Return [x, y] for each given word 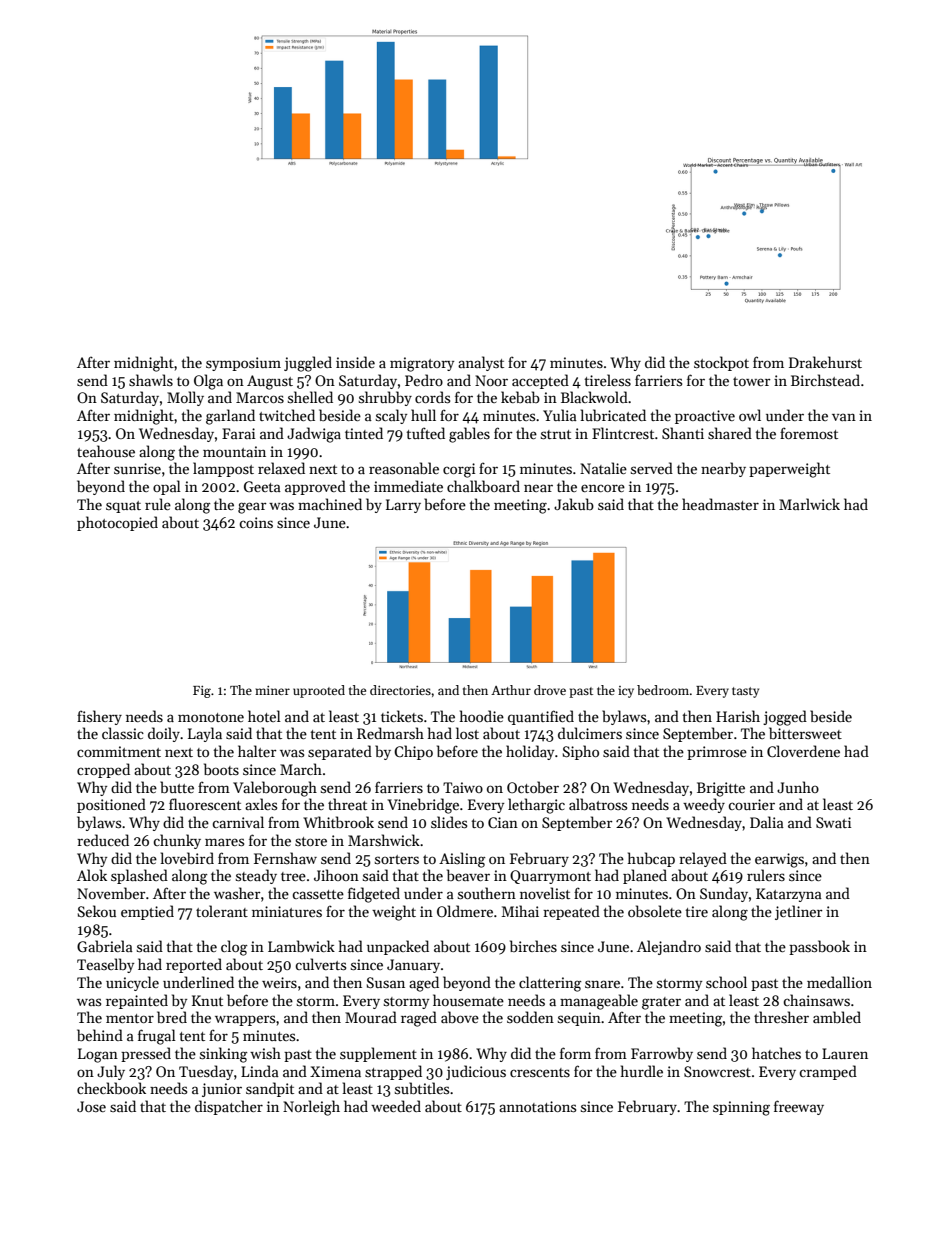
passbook [819, 947]
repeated [571, 912]
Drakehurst [825, 362]
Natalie [603, 468]
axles [261, 804]
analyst [481, 363]
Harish [738, 716]
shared [730, 433]
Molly [185, 398]
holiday [530, 752]
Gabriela [105, 946]
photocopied [117, 523]
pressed [146, 1054]
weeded [396, 1106]
